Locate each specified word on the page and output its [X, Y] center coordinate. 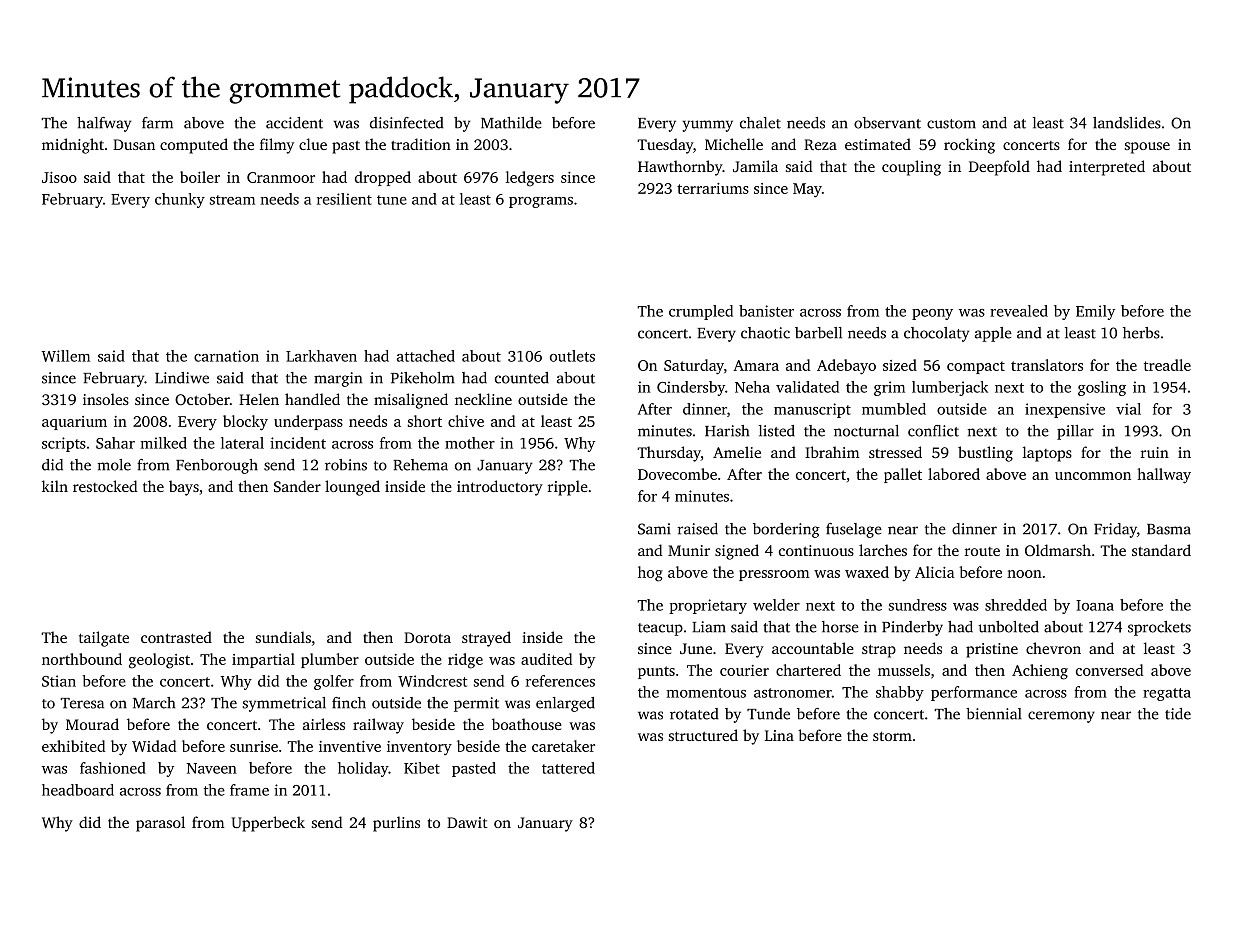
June [696, 648]
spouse [1147, 148]
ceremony [1061, 717]
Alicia [935, 572]
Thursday [669, 454]
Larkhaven [321, 356]
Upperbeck [268, 824]
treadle [1167, 365]
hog [650, 574]
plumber [330, 660]
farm [157, 123]
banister [766, 311]
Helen [259, 399]
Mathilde [511, 123]
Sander [297, 486]
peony [932, 314]
